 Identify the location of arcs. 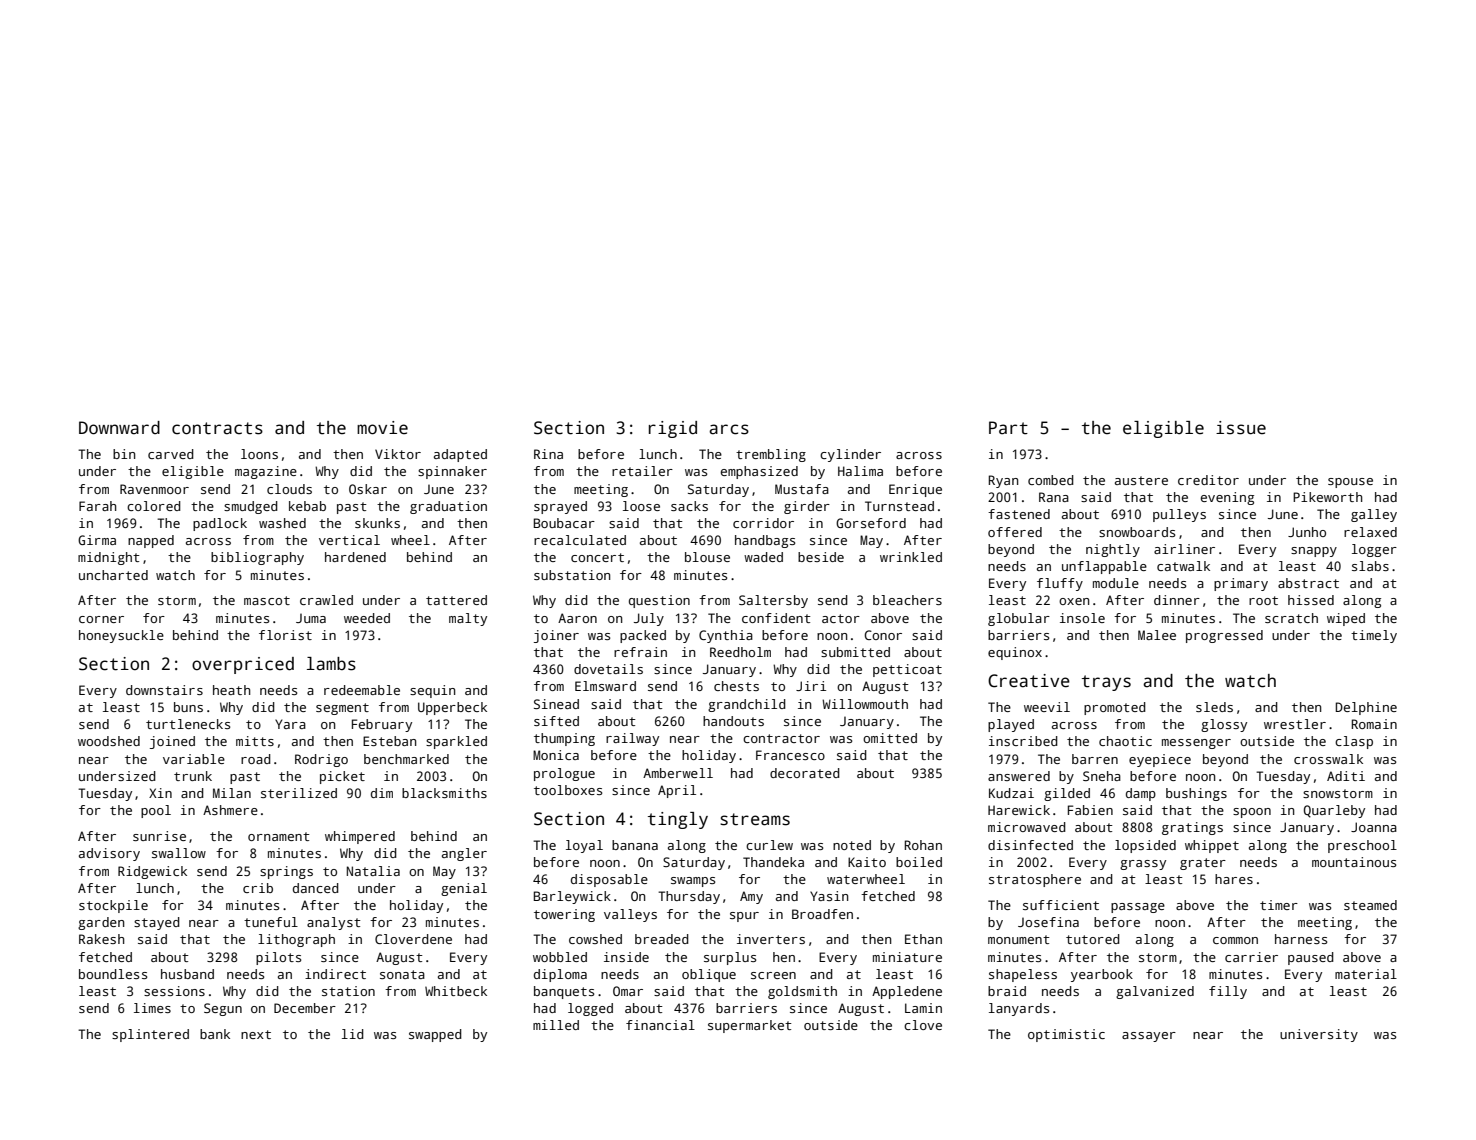
(729, 429).
